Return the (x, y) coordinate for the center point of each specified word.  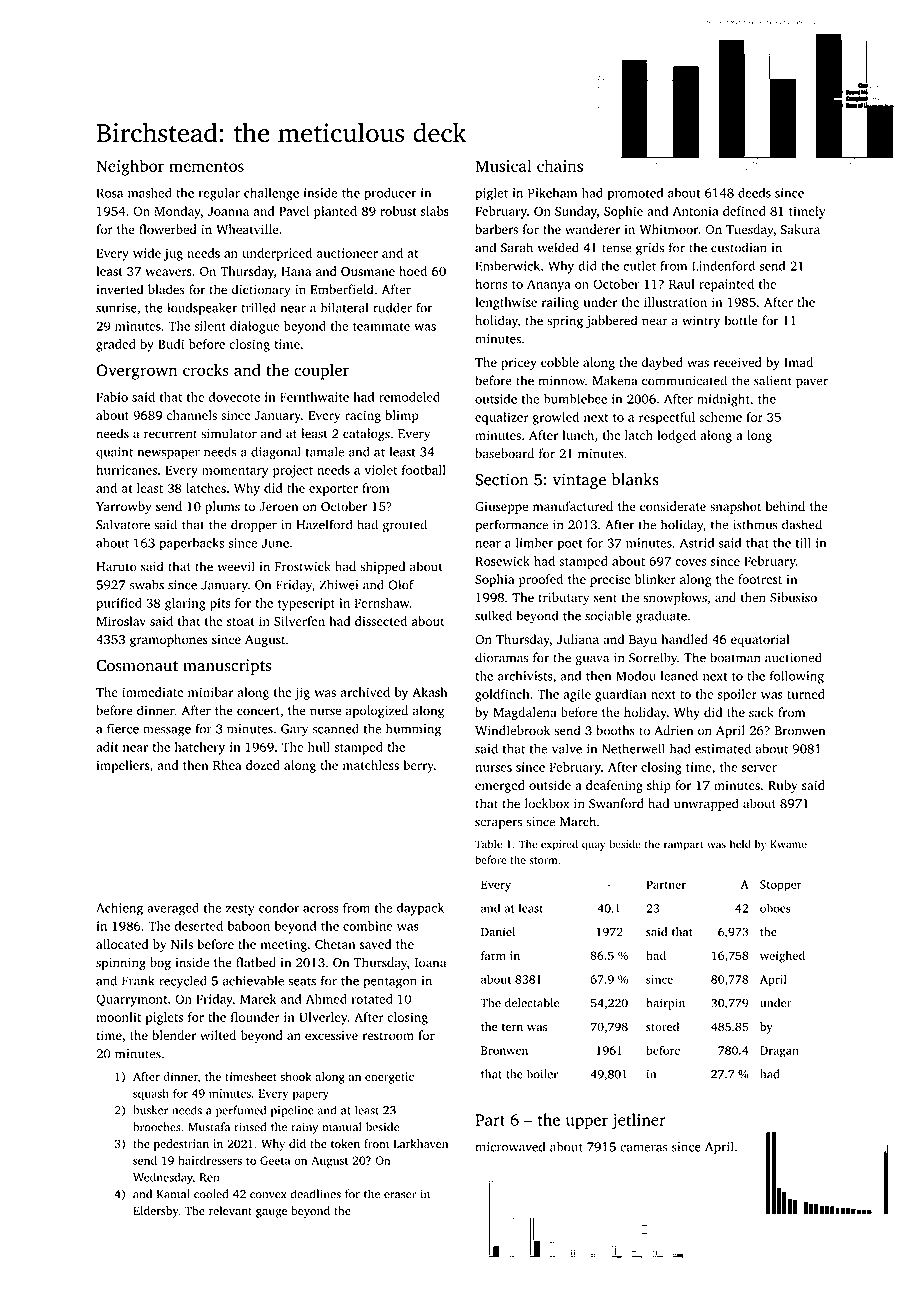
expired (559, 845)
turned (806, 694)
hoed (413, 271)
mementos (206, 167)
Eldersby (156, 1212)
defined (744, 211)
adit (107, 747)
